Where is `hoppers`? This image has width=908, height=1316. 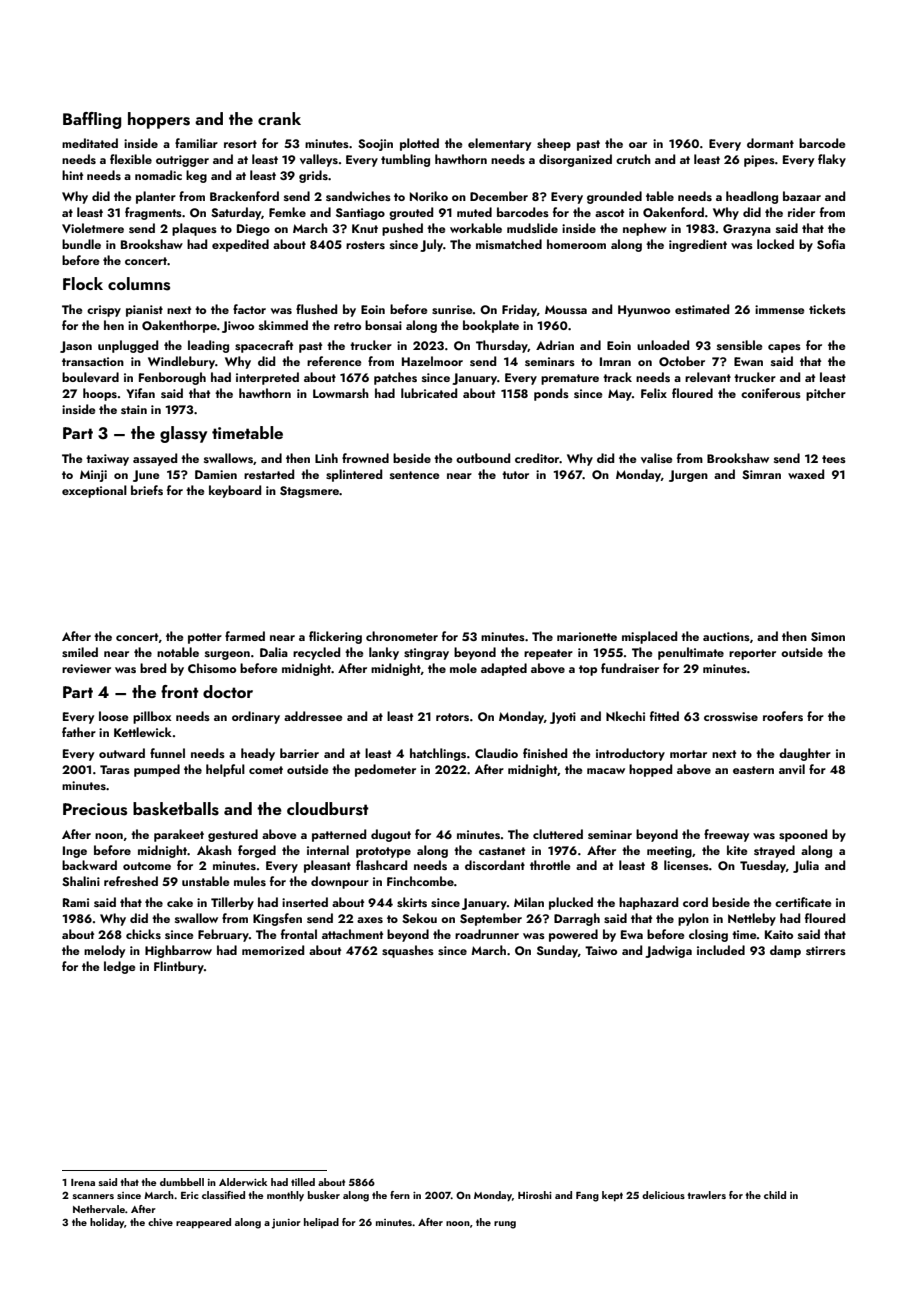
hoppers is located at coordinates (159, 120).
